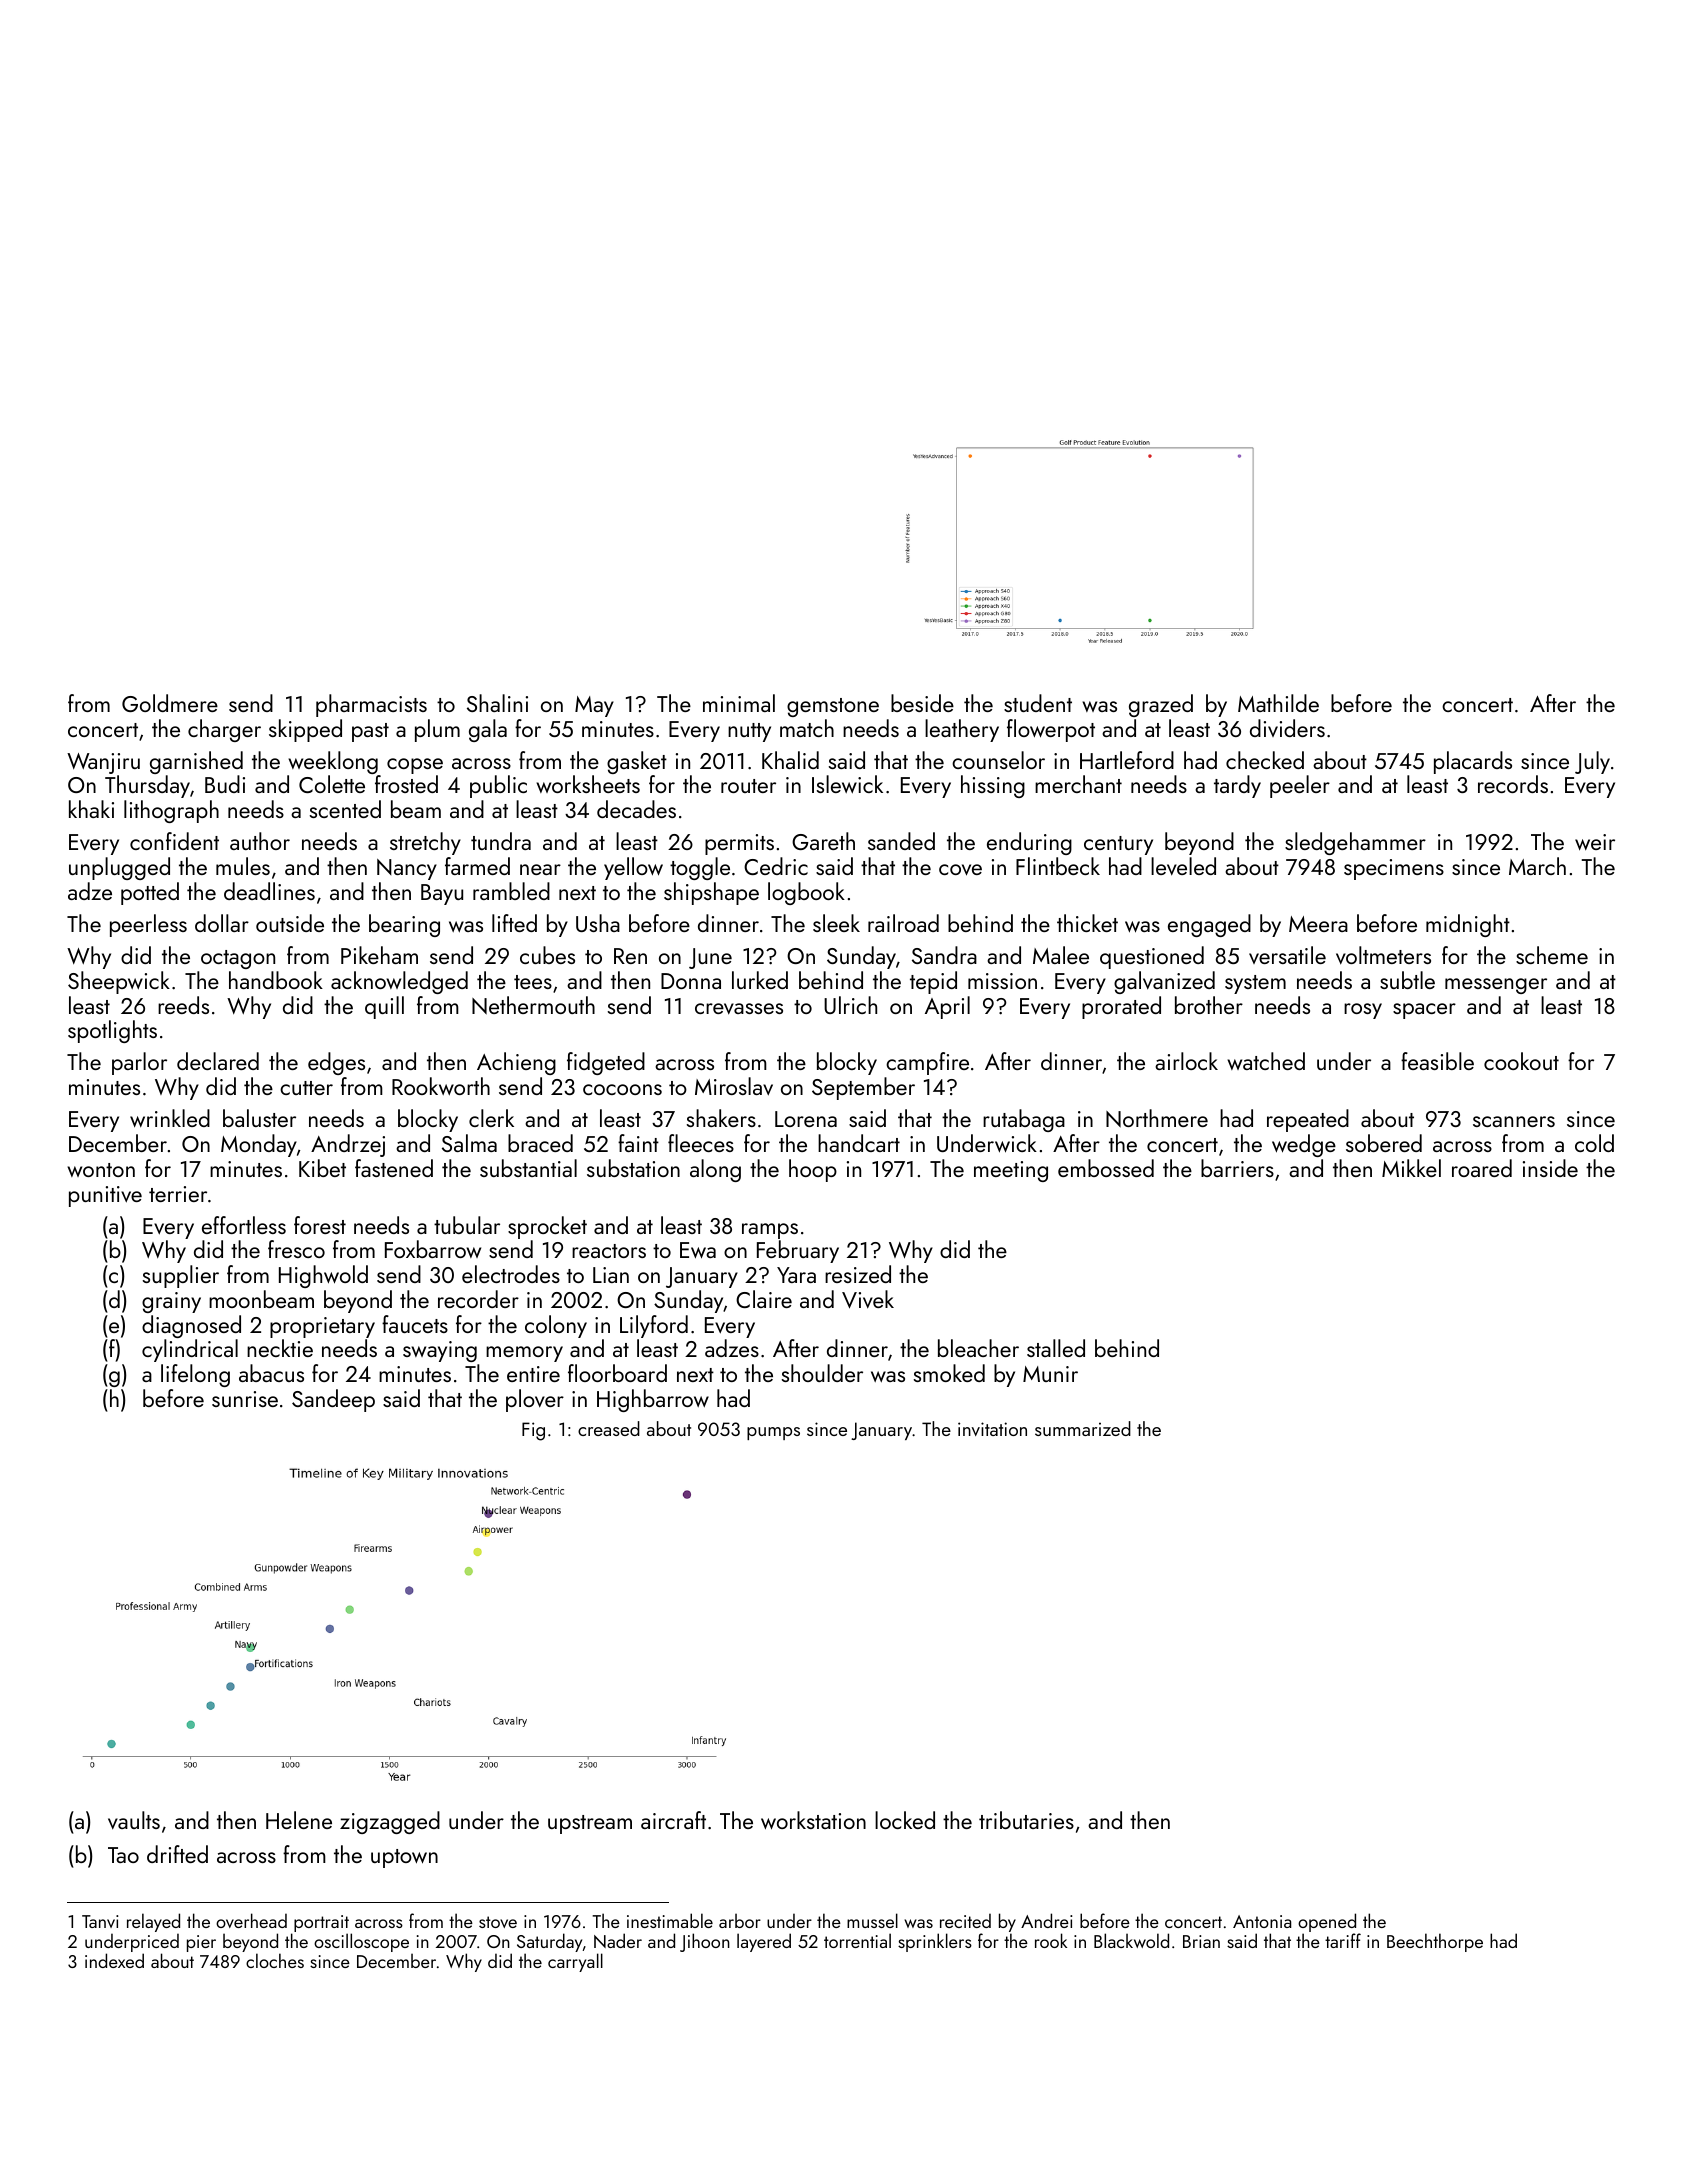  What do you see at coordinates (1435, 1942) in the image?
I see `Beechthorpe` at bounding box center [1435, 1942].
